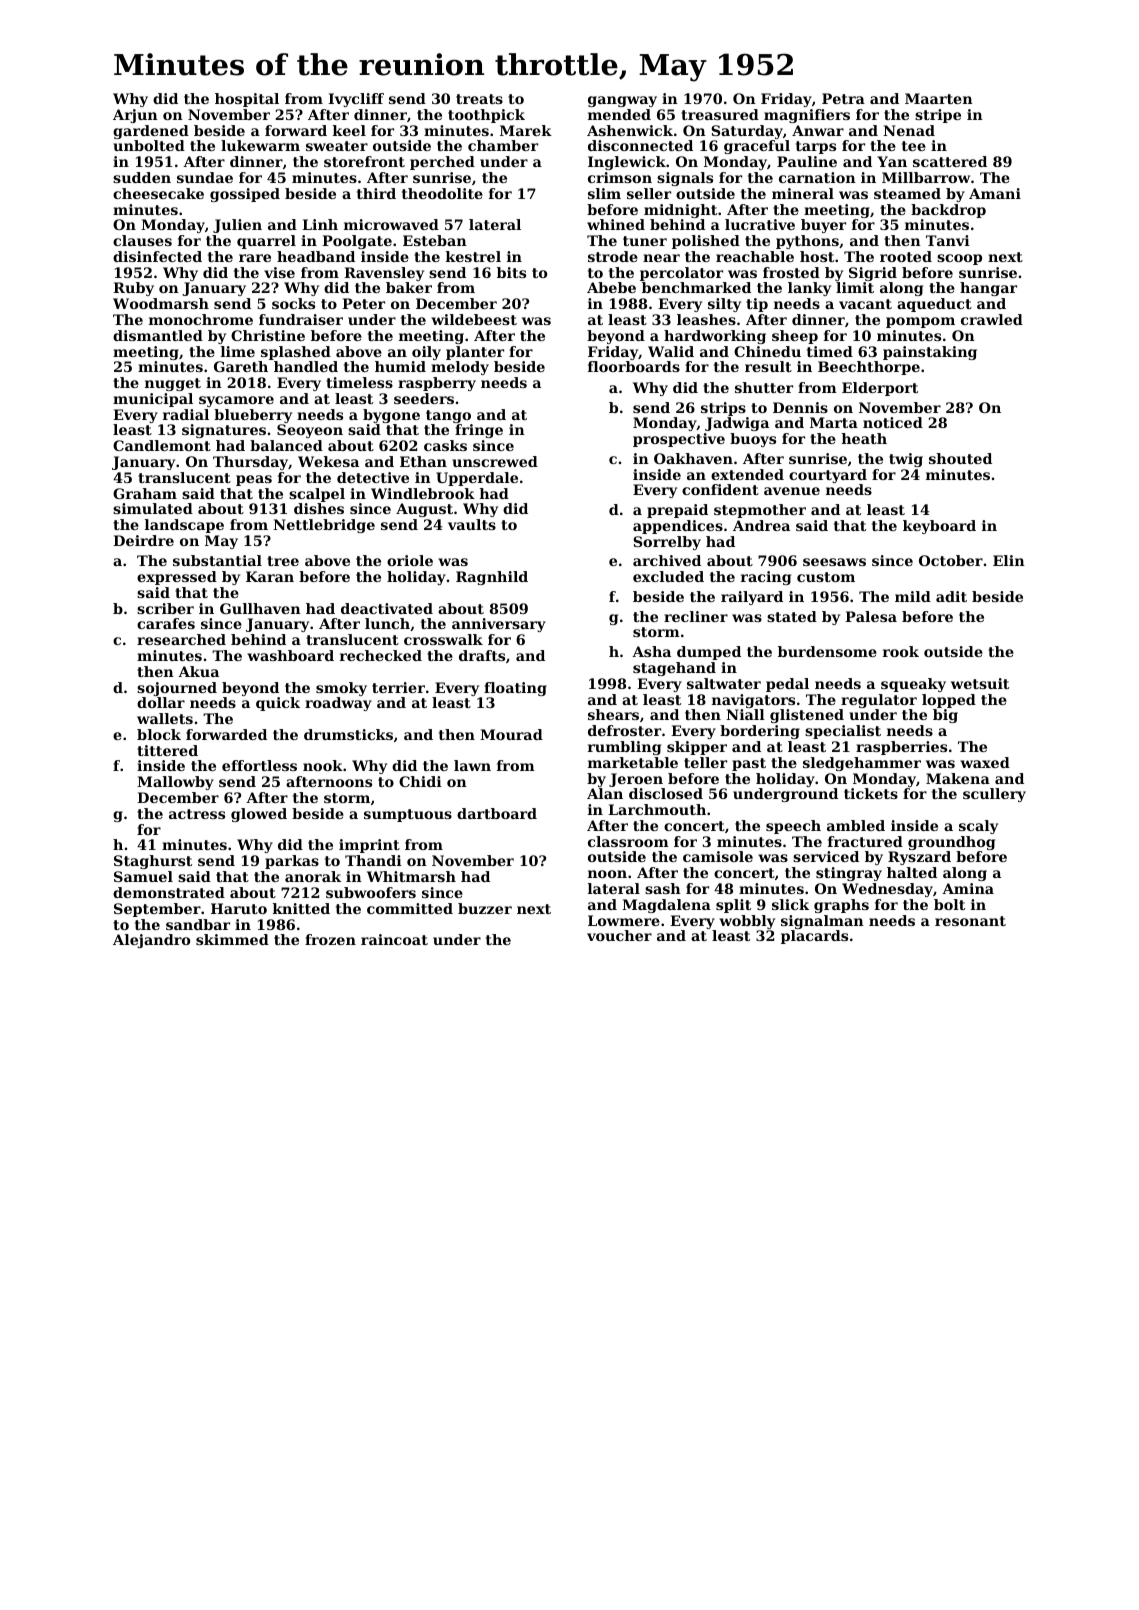 Image resolution: width=1139 pixels, height=1610 pixels. I want to click on prepaid, so click(677, 511).
